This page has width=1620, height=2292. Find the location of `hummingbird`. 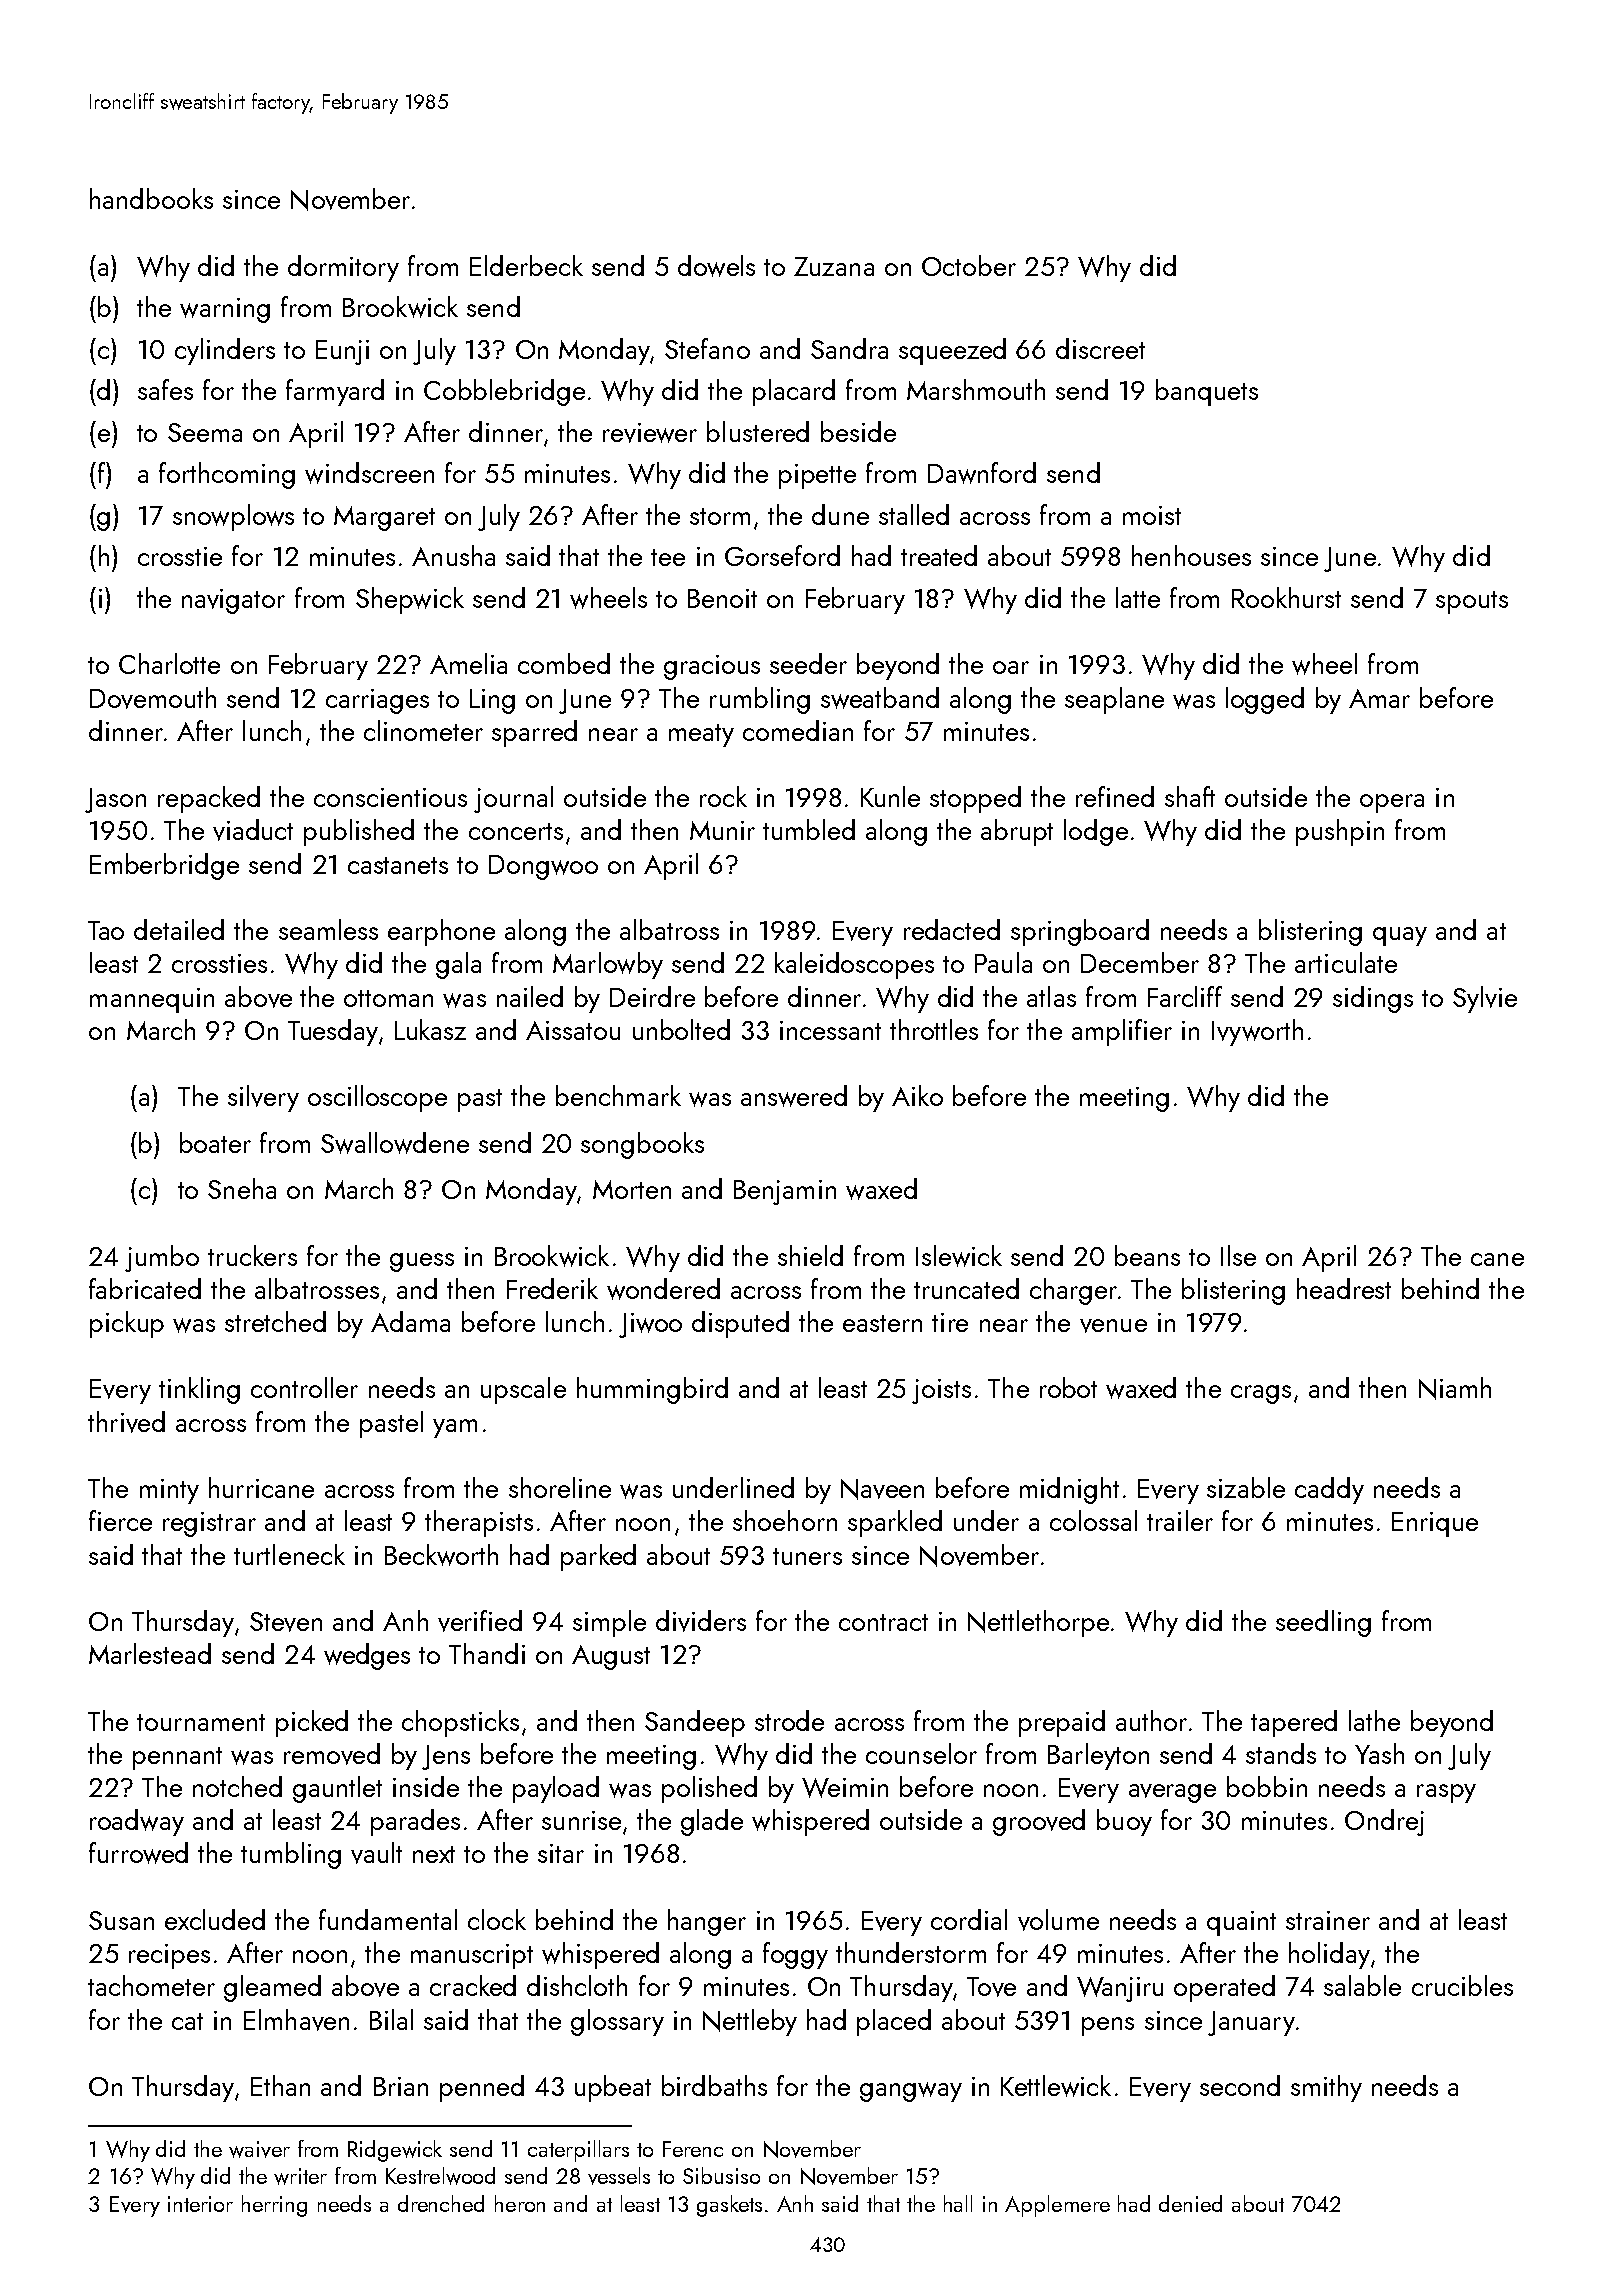

hummingbird is located at coordinates (652, 1390).
